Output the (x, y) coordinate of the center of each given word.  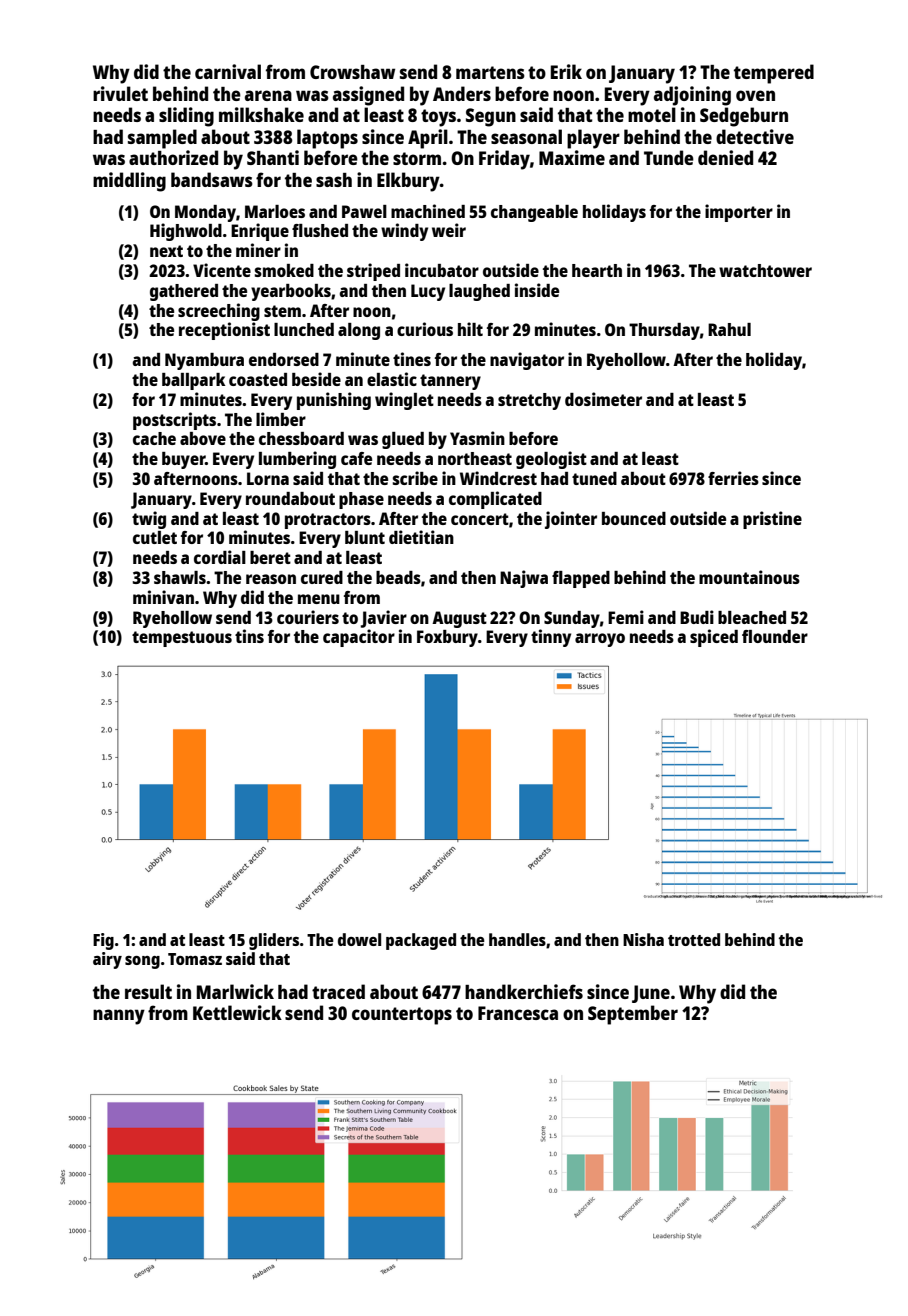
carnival (228, 71)
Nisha (643, 939)
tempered (774, 74)
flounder (775, 636)
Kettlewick (237, 1012)
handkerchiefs (524, 991)
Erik (566, 71)
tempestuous (182, 639)
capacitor (359, 638)
